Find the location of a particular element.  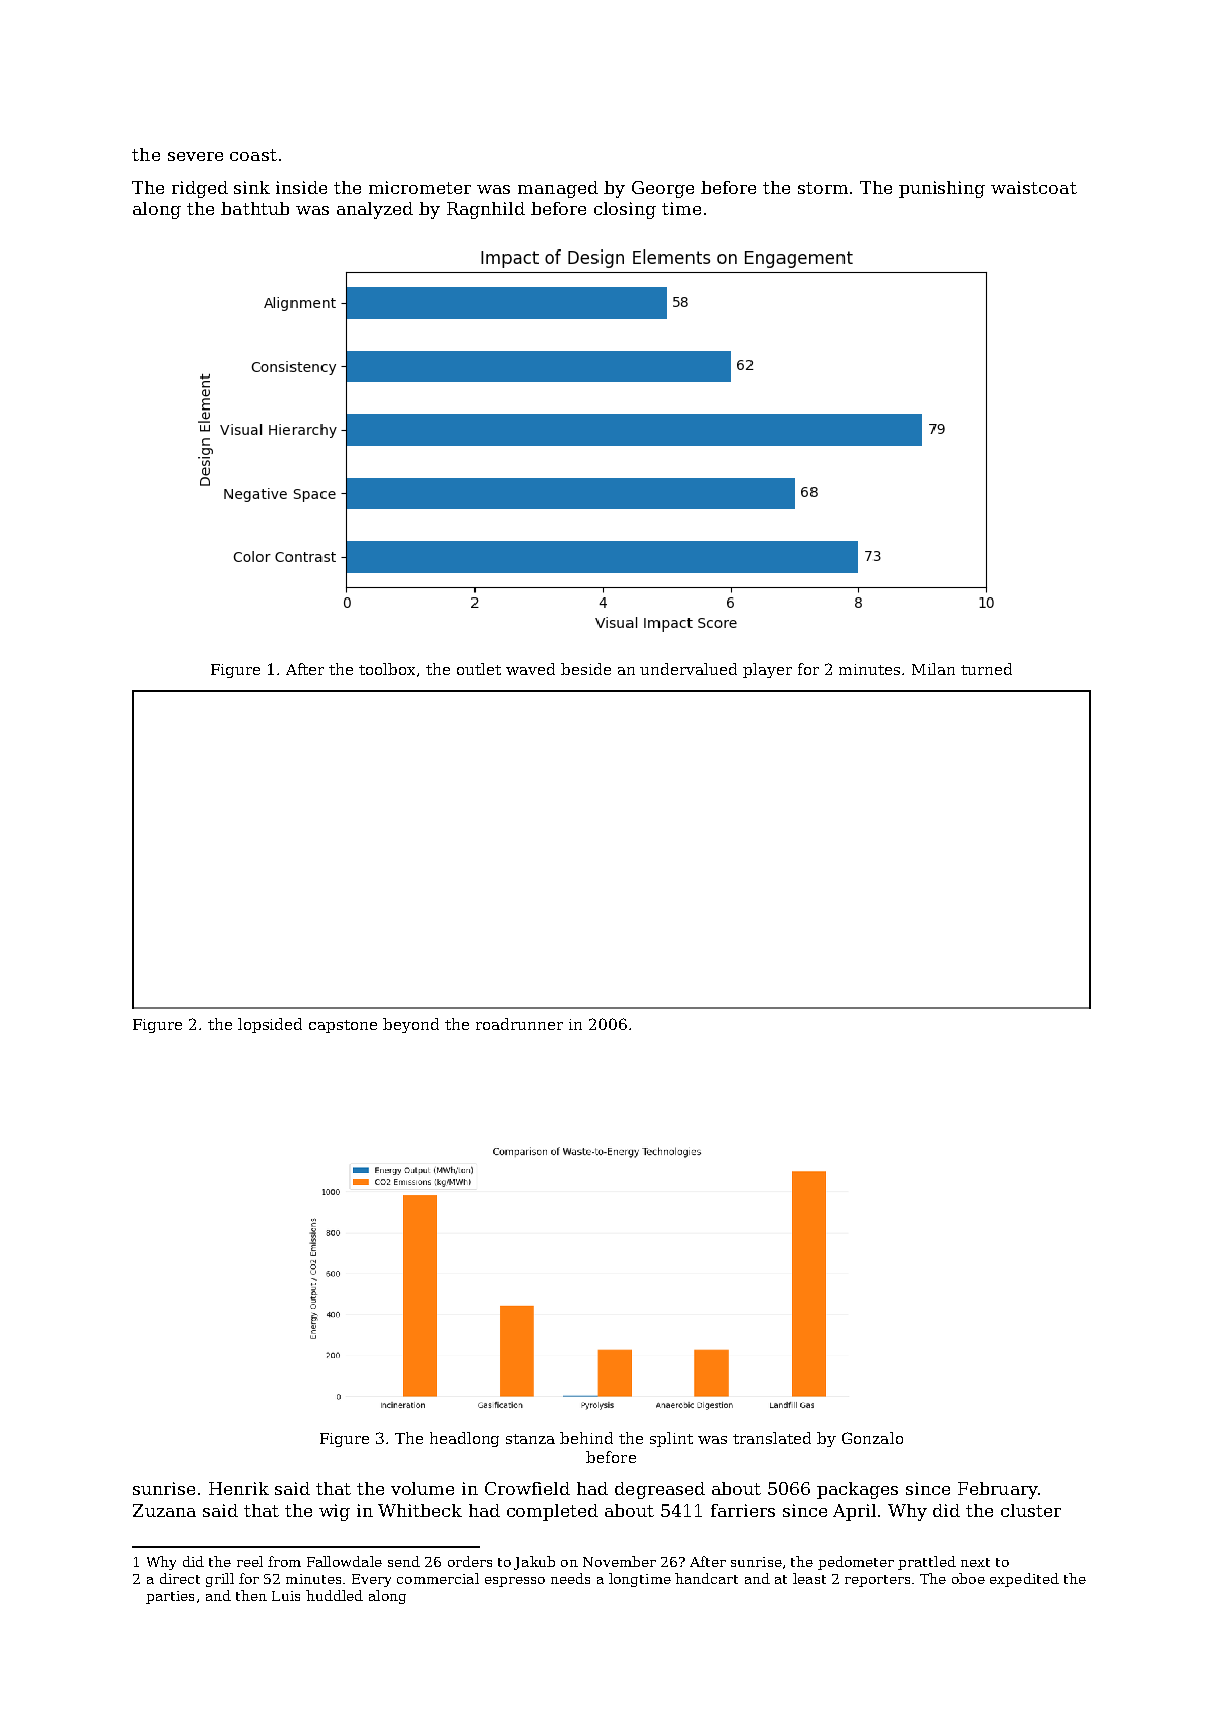

George is located at coordinates (663, 189).
